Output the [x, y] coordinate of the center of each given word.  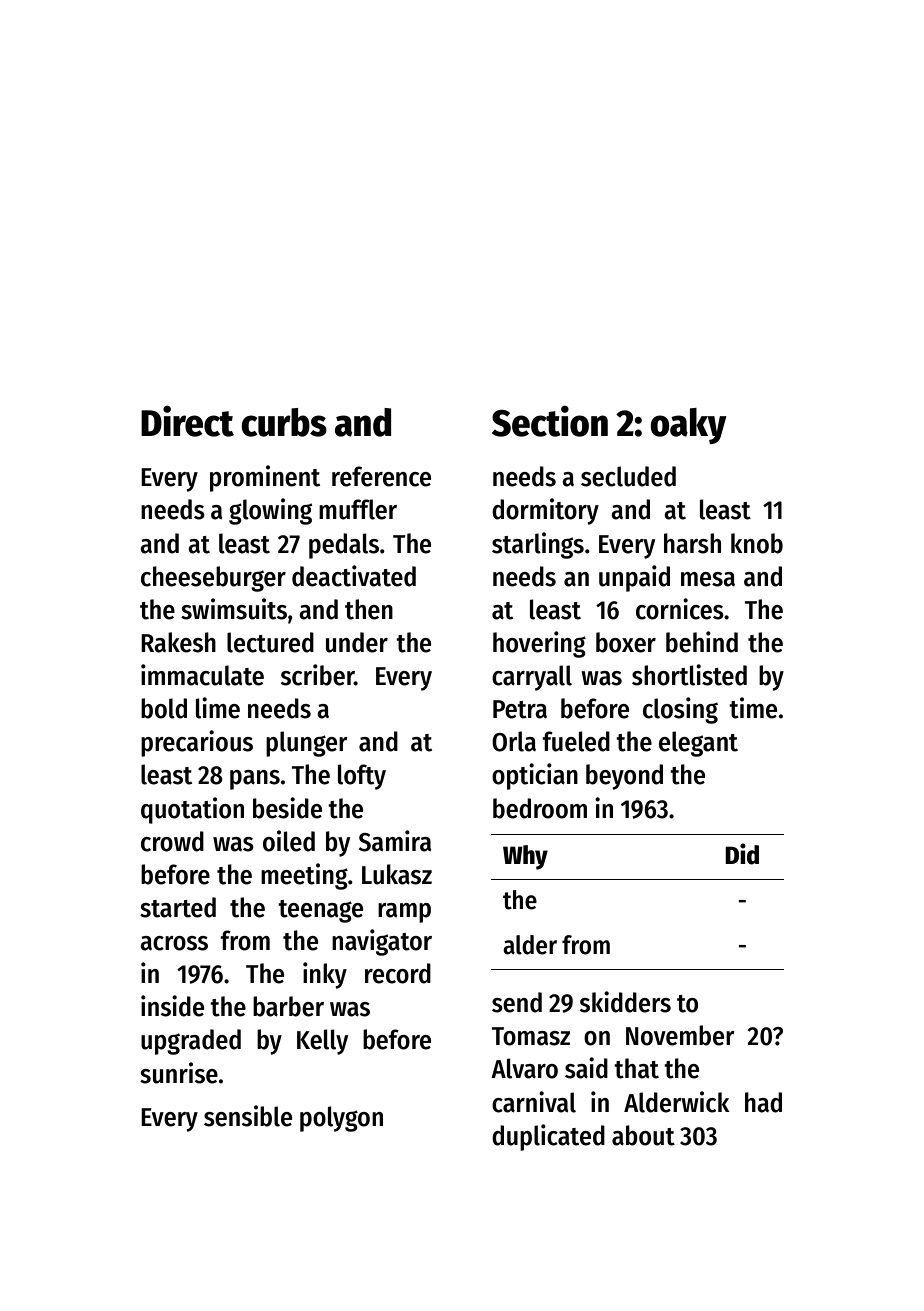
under [357, 642]
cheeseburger [213, 579]
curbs [284, 422]
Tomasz [531, 1036]
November [680, 1035]
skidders [625, 1002]
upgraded [191, 1042]
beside [287, 808]
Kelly [322, 1042]
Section [550, 421]
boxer [626, 642]
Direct [187, 421]
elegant [698, 744]
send [517, 1002]
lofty [362, 777]
